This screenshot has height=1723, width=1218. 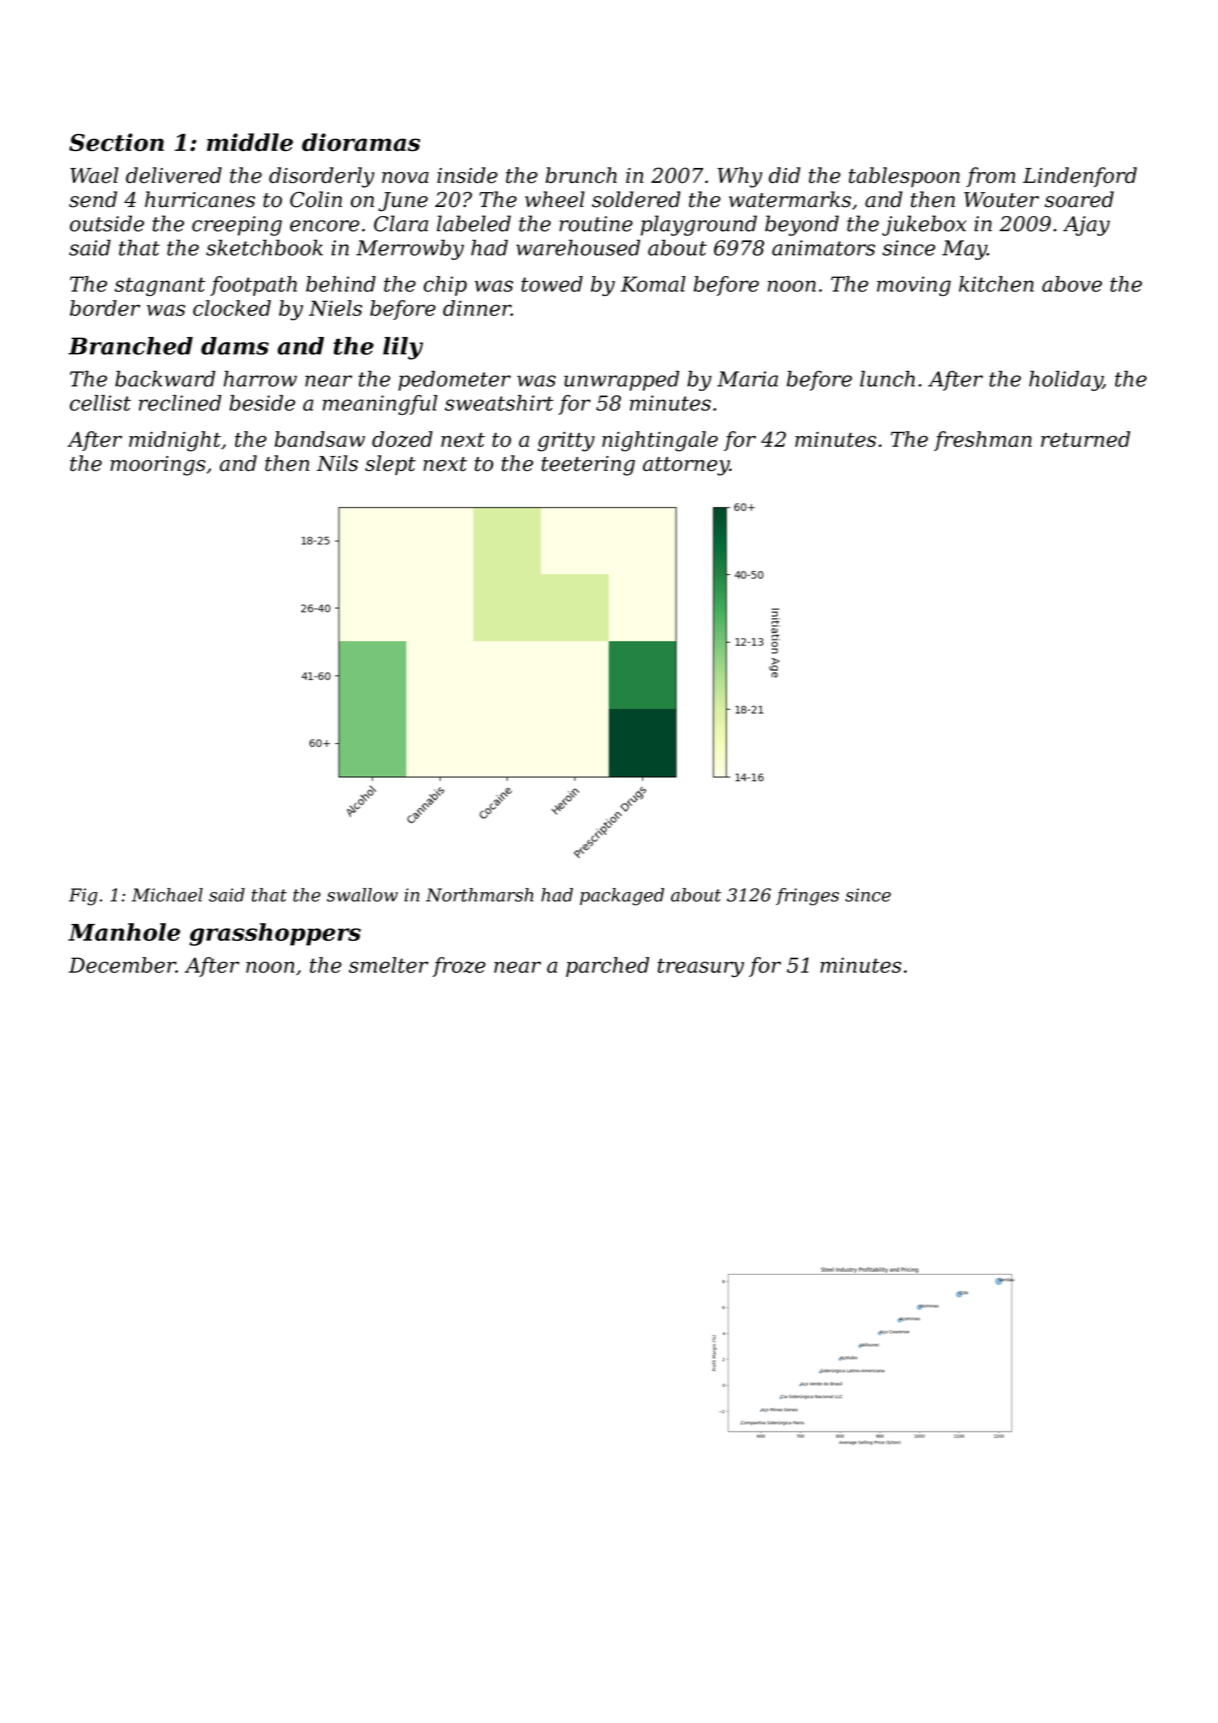 What do you see at coordinates (337, 463) in the screenshot?
I see `Nils` at bounding box center [337, 463].
